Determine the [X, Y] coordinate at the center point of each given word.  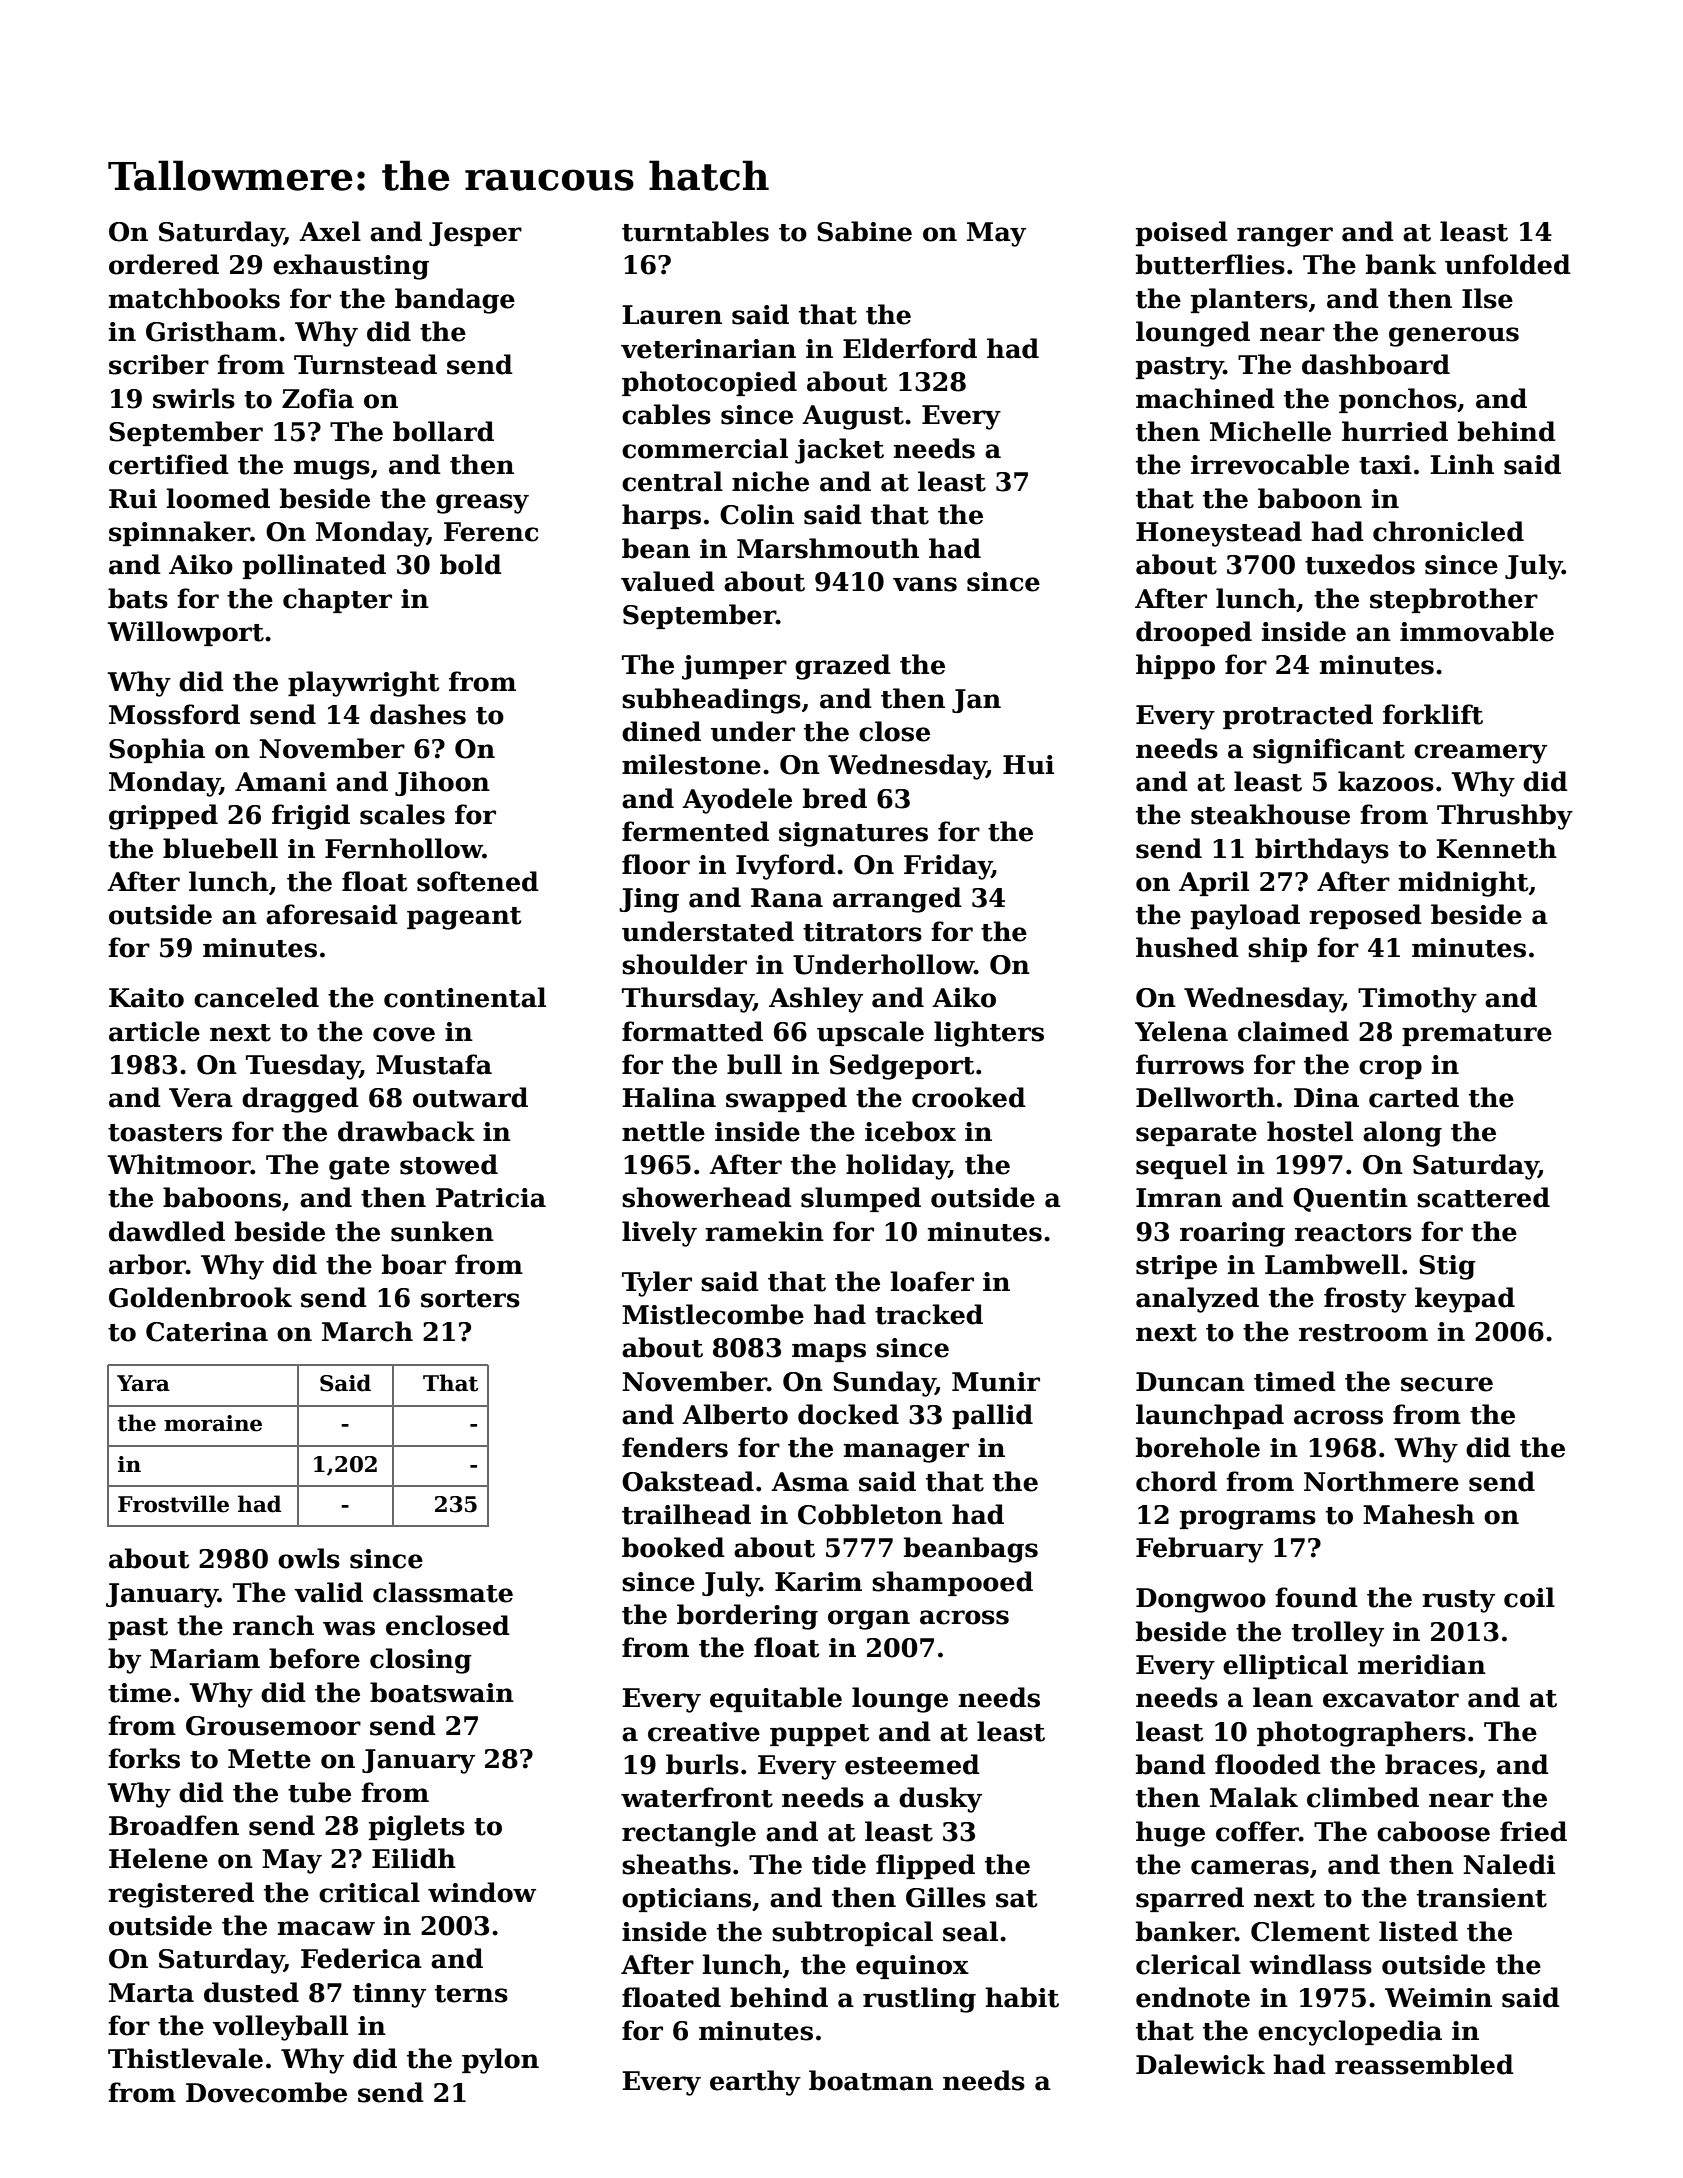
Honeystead [1219, 534]
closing [421, 1661]
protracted [1298, 716]
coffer [1257, 1831]
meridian [1422, 1664]
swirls [194, 398]
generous [1454, 337]
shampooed [952, 1583]
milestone [691, 764]
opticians [686, 1900]
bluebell [220, 848]
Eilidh [414, 1858]
